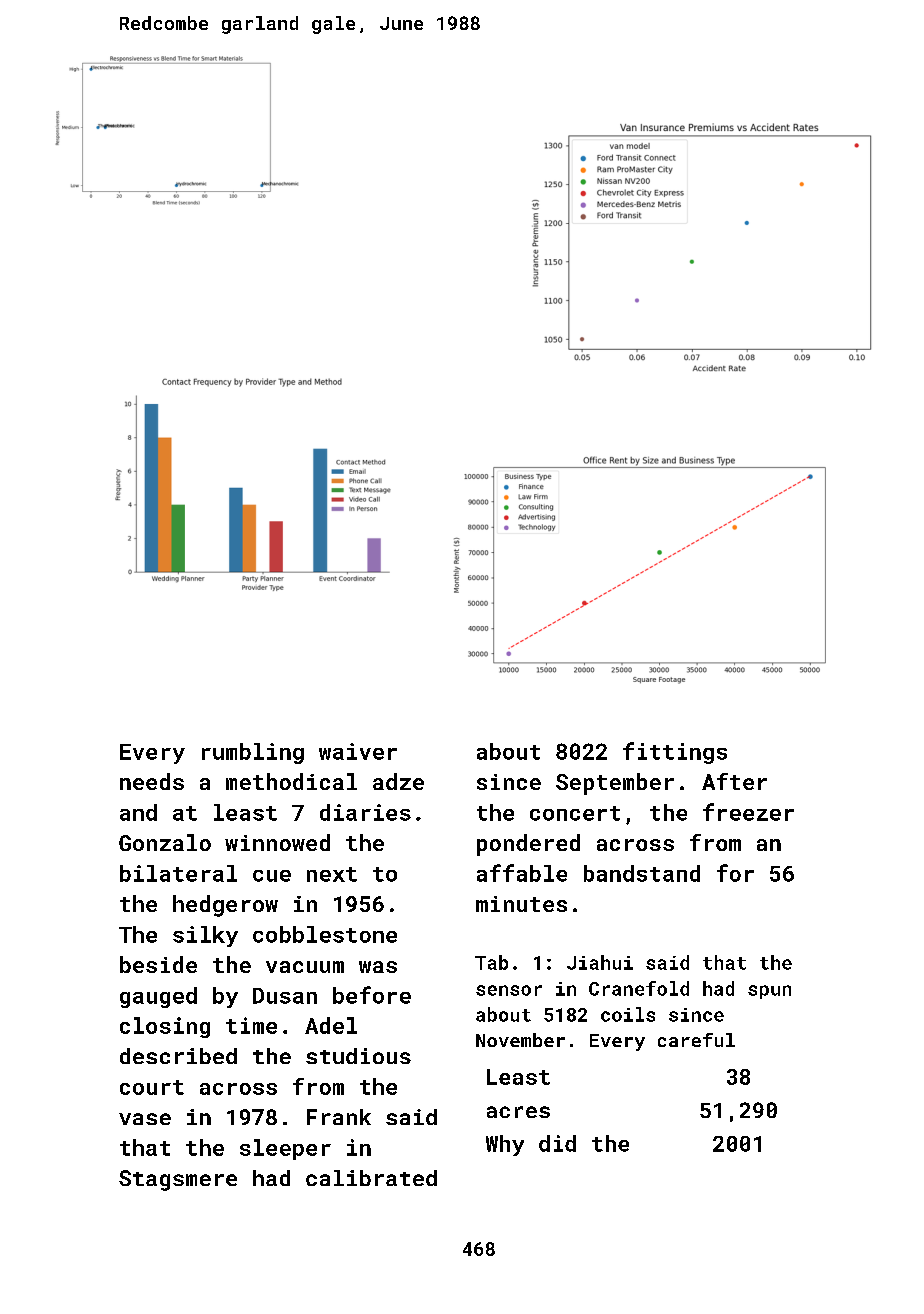 Image resolution: width=924 pixels, height=1314 pixels. Describe the element at coordinates (675, 753) in the screenshot. I see `fittings` at that location.
